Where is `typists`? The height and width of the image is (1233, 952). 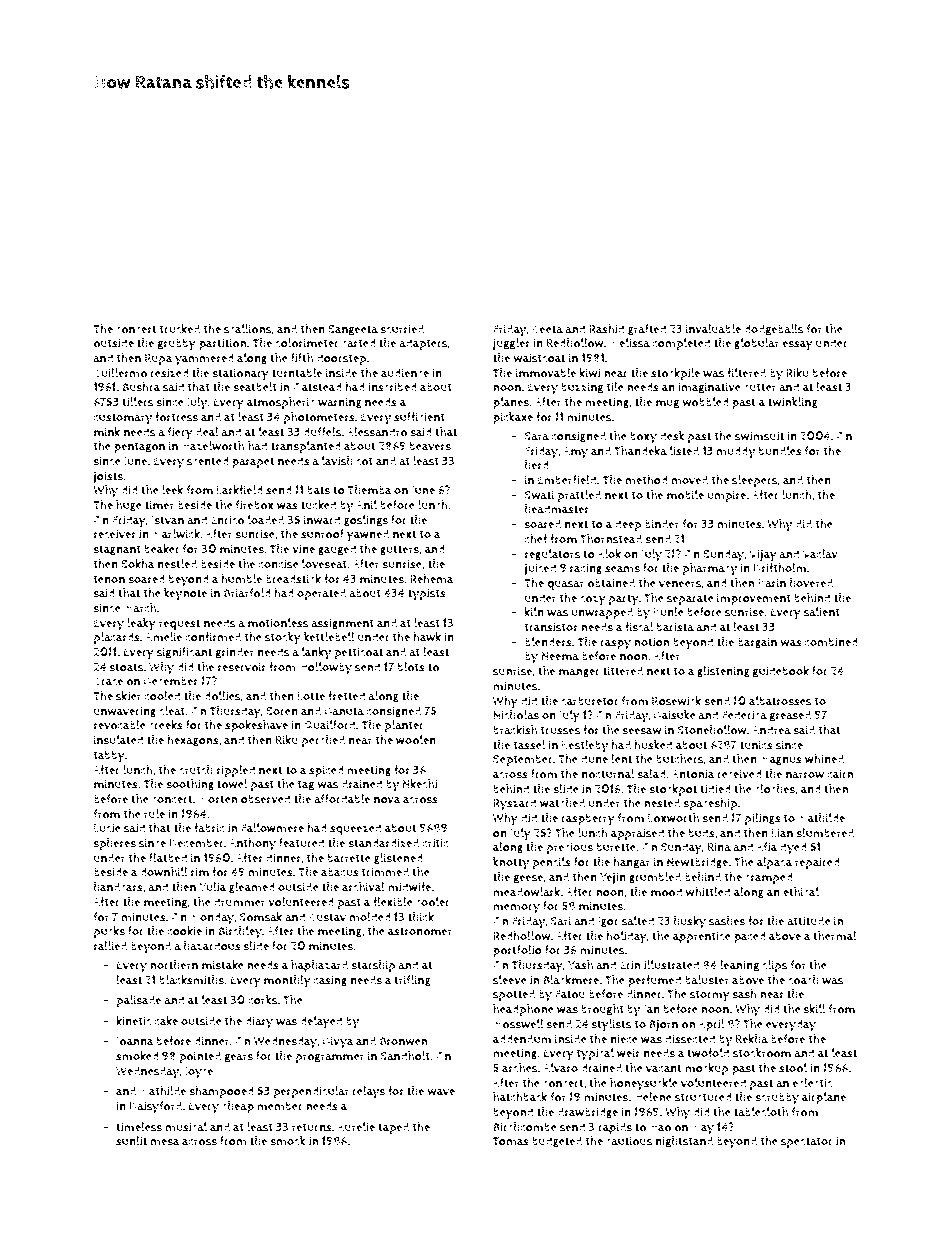 typists is located at coordinates (427, 594).
